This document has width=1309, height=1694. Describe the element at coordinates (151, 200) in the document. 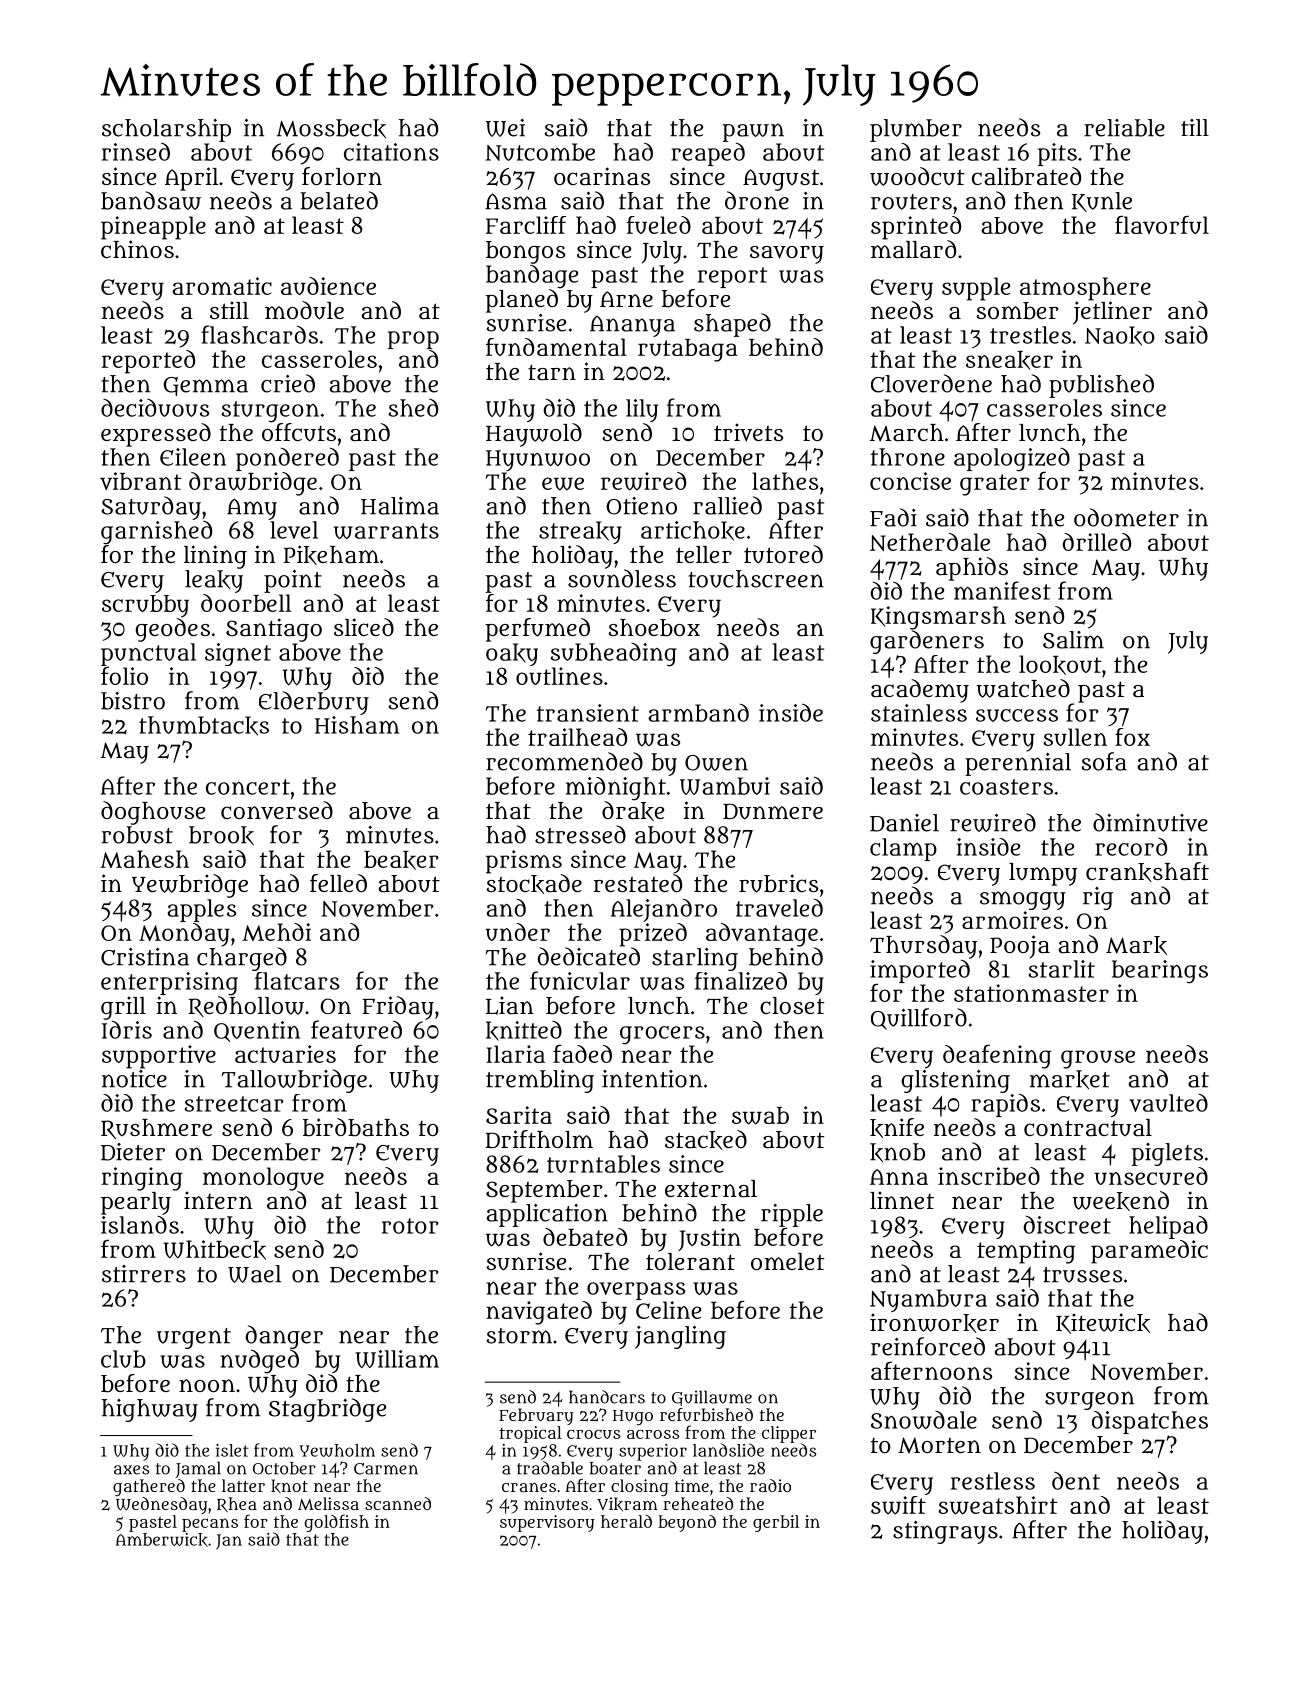

I see `bandsaw` at that location.
